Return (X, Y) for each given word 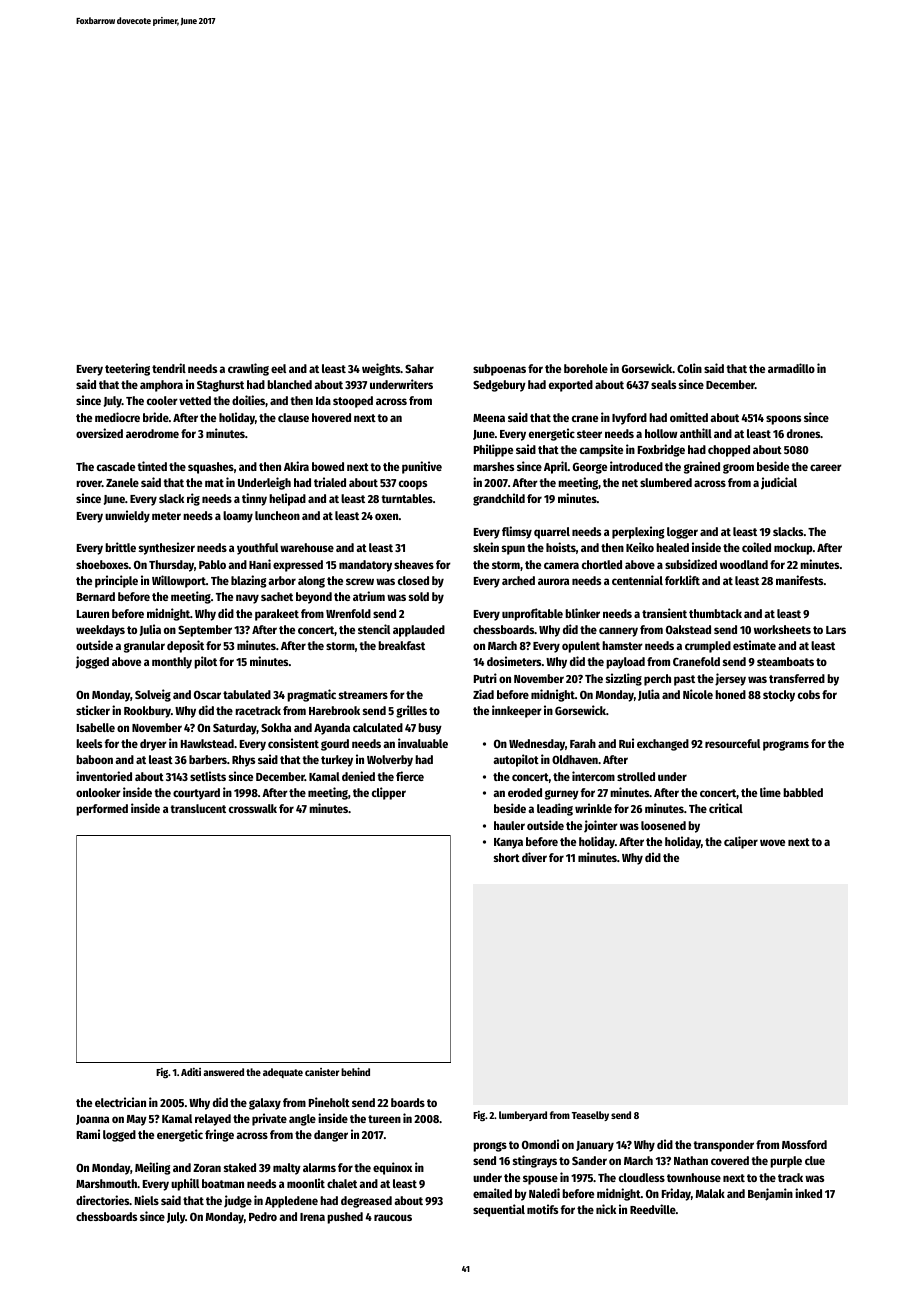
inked (808, 1193)
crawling (248, 369)
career (826, 467)
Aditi (191, 1072)
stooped (353, 402)
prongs (490, 1147)
